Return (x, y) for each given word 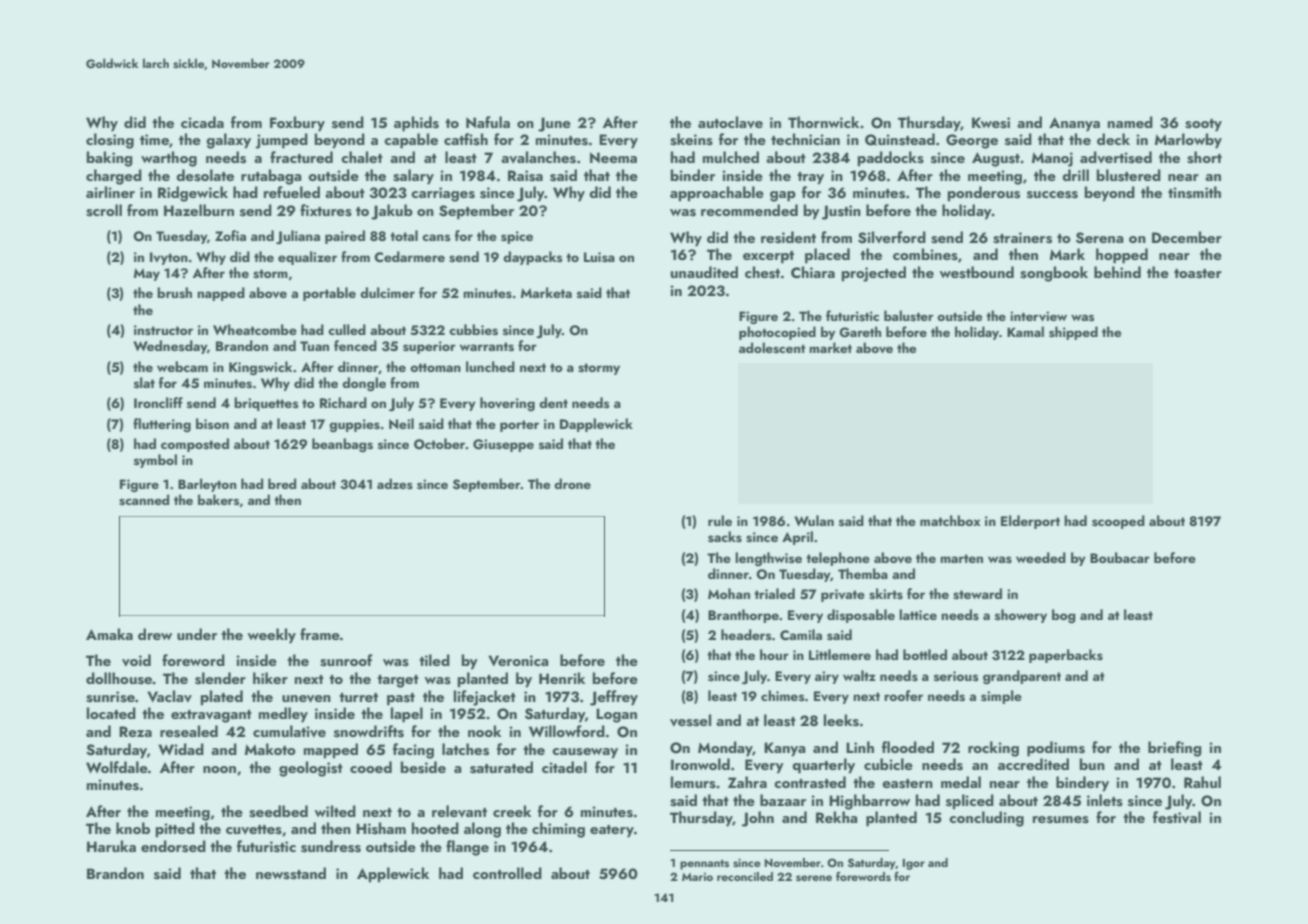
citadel (564, 767)
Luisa (599, 257)
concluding (986, 819)
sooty (1203, 125)
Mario (697, 877)
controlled (507, 873)
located (111, 713)
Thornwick (823, 122)
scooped (1118, 522)
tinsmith (1194, 192)
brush (174, 293)
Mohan (729, 593)
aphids (416, 124)
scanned (144, 500)
